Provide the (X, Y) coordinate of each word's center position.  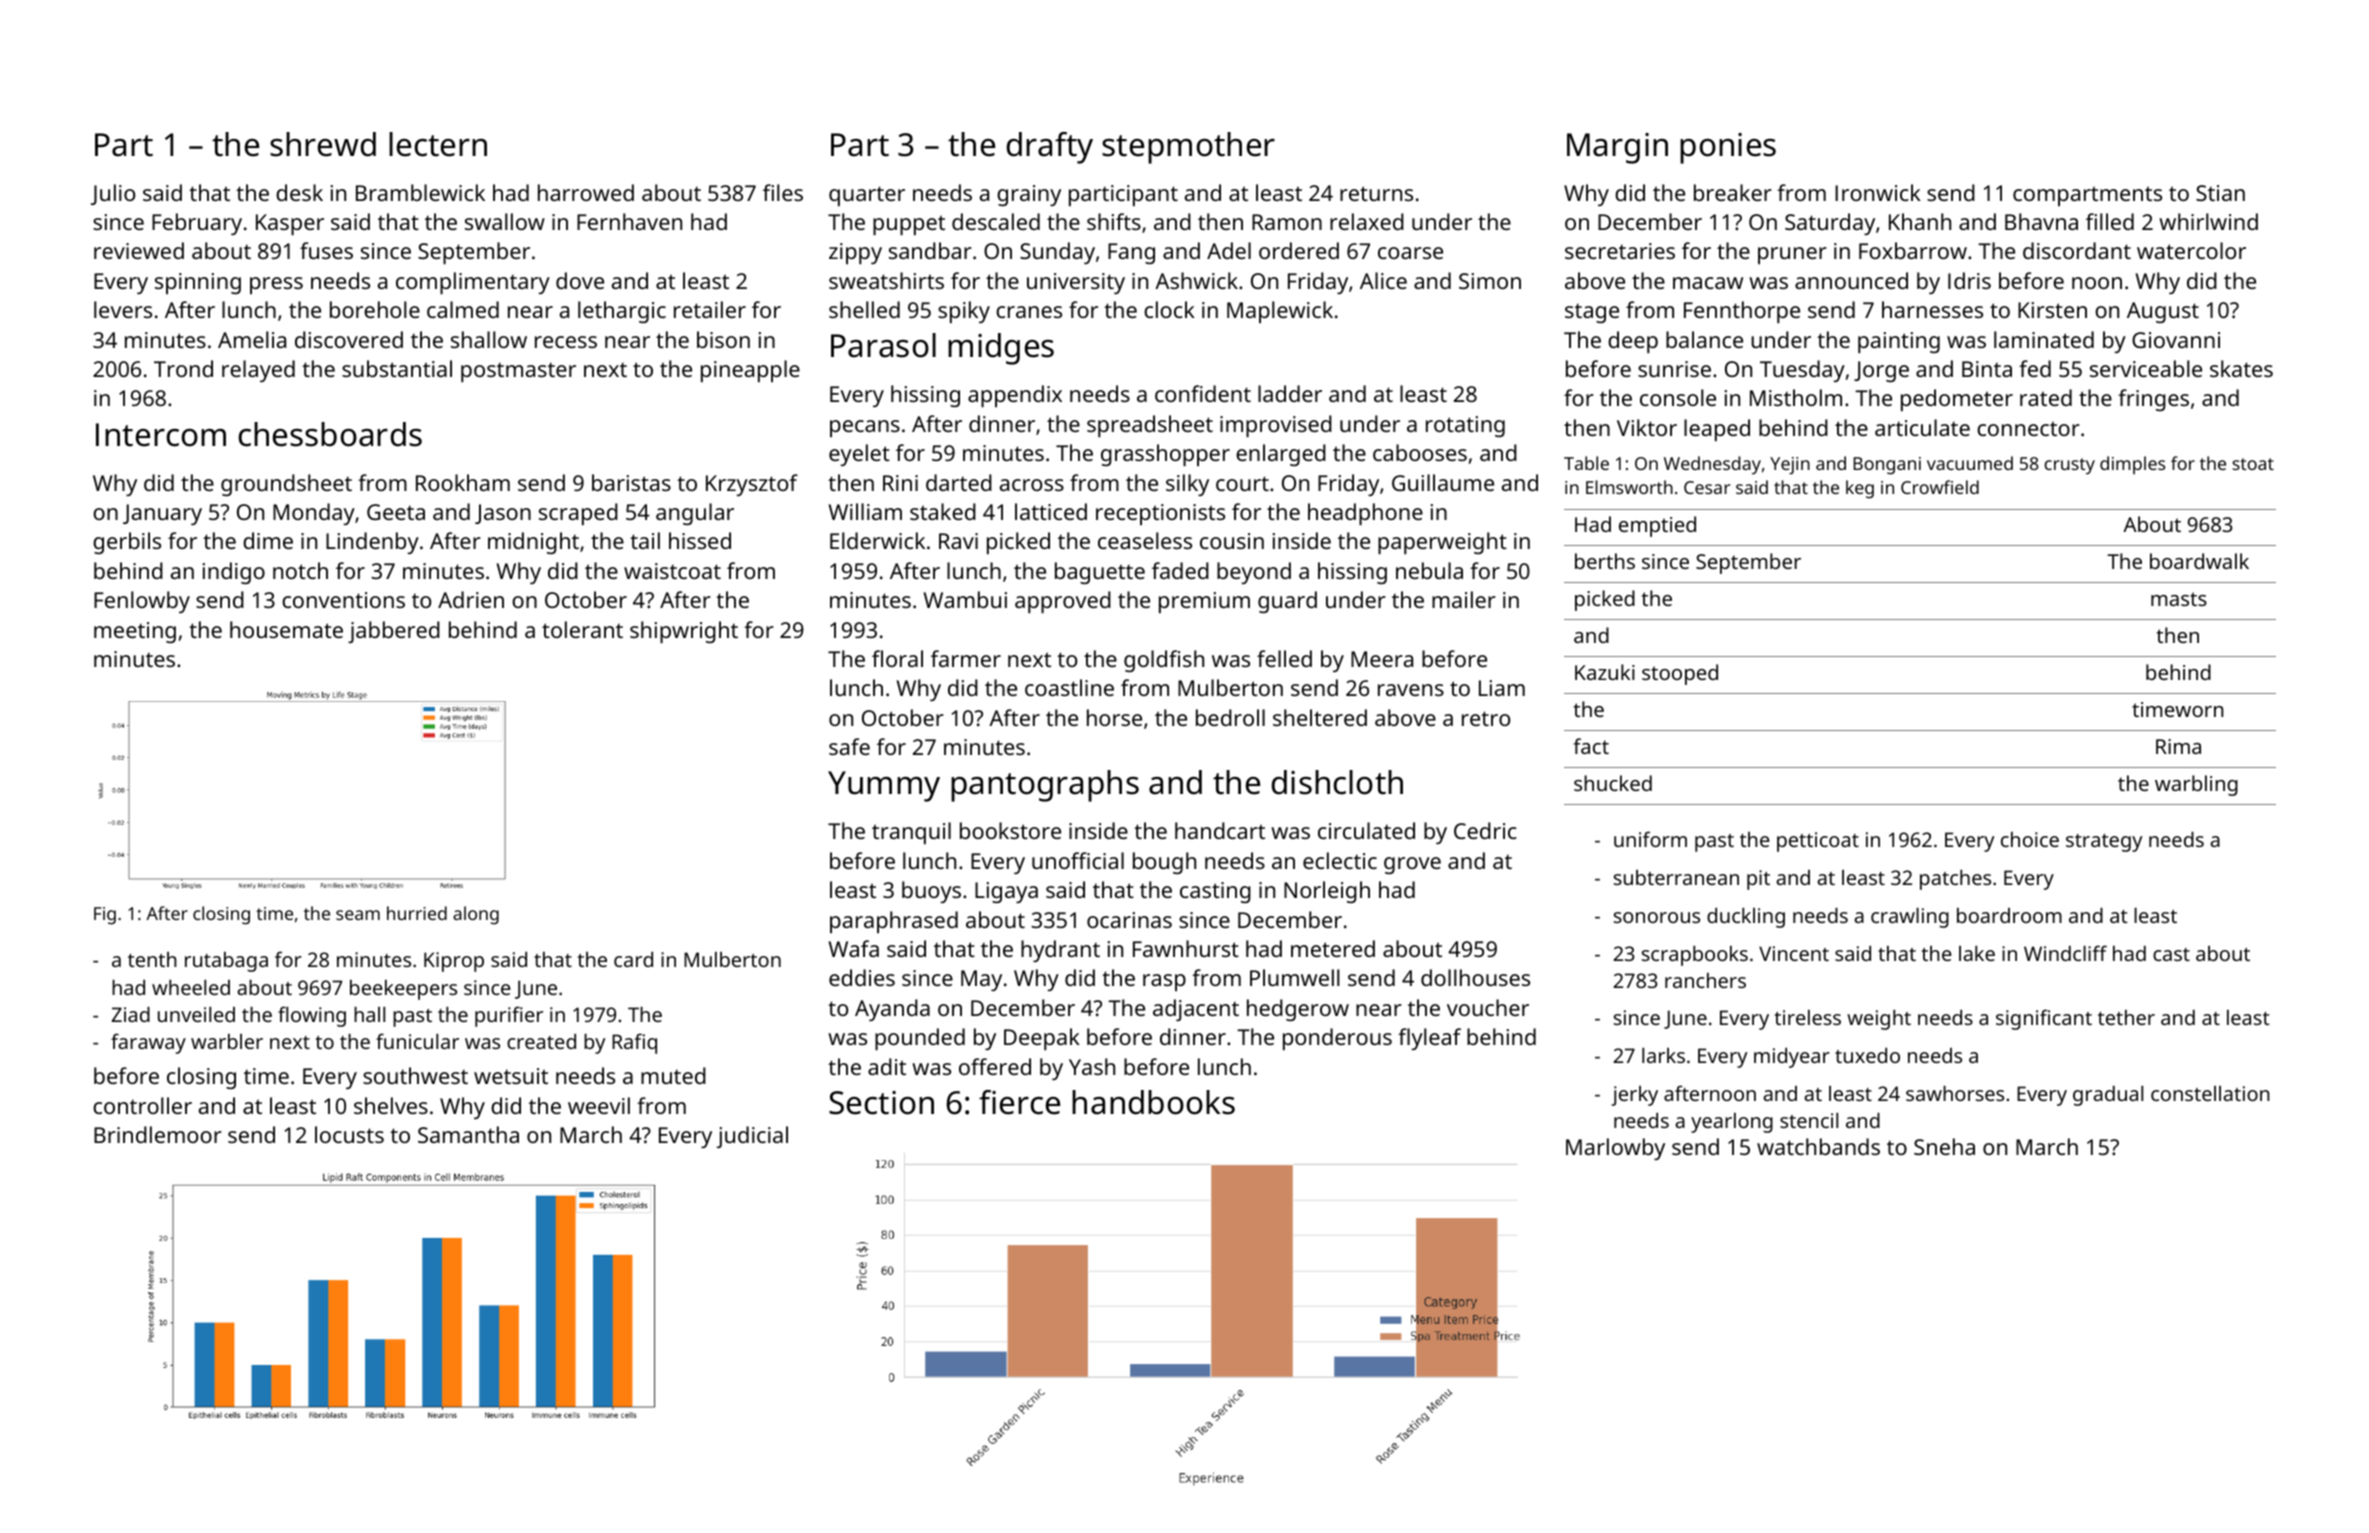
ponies (1728, 148)
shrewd (323, 144)
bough (1164, 863)
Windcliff (2065, 953)
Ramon (1287, 222)
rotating (1465, 426)
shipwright (684, 632)
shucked (1613, 783)
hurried (417, 913)
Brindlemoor (158, 1134)
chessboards (330, 434)
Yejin (1790, 465)
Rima (2178, 746)
